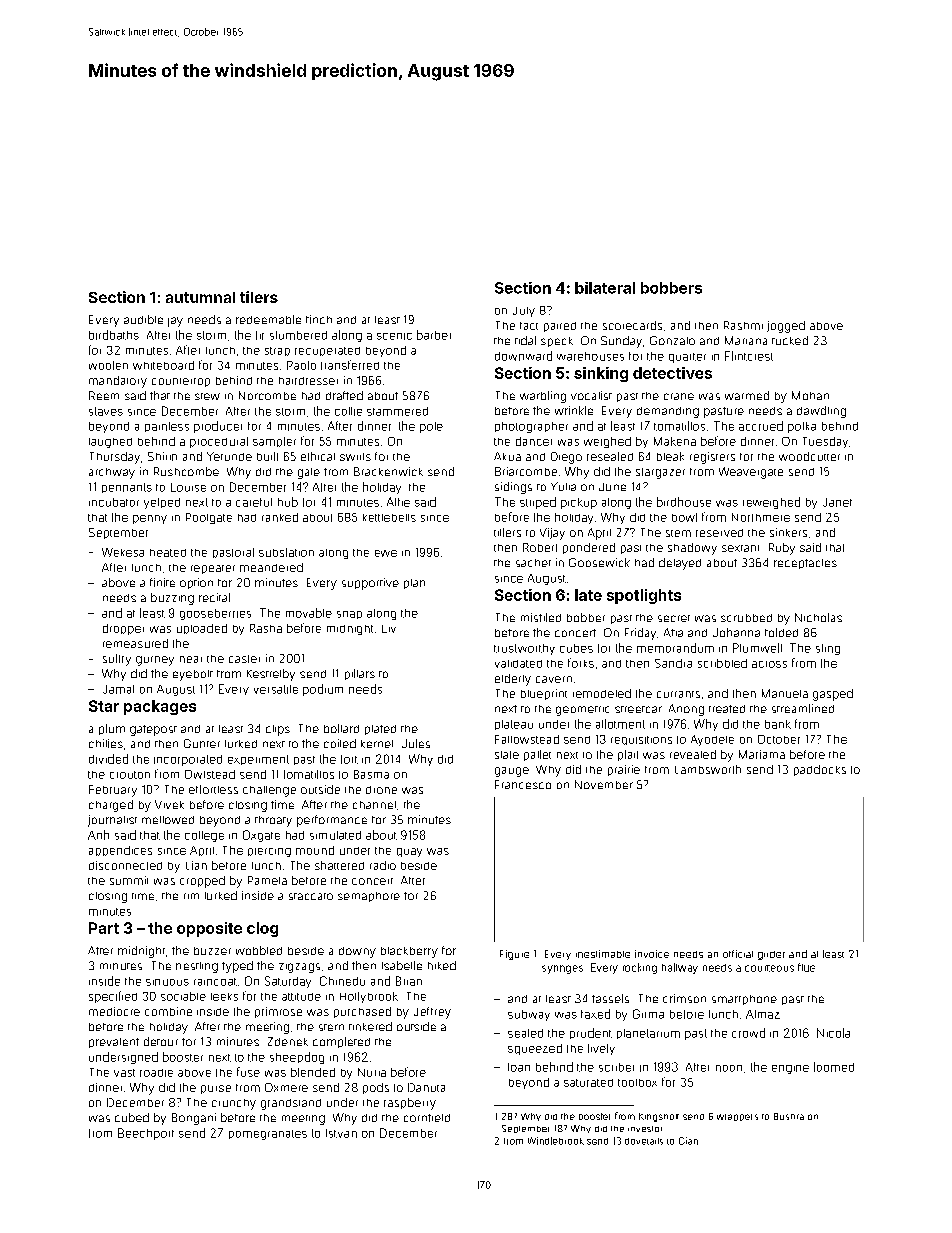  What do you see at coordinates (341, 728) in the document?
I see `bollard` at bounding box center [341, 728].
